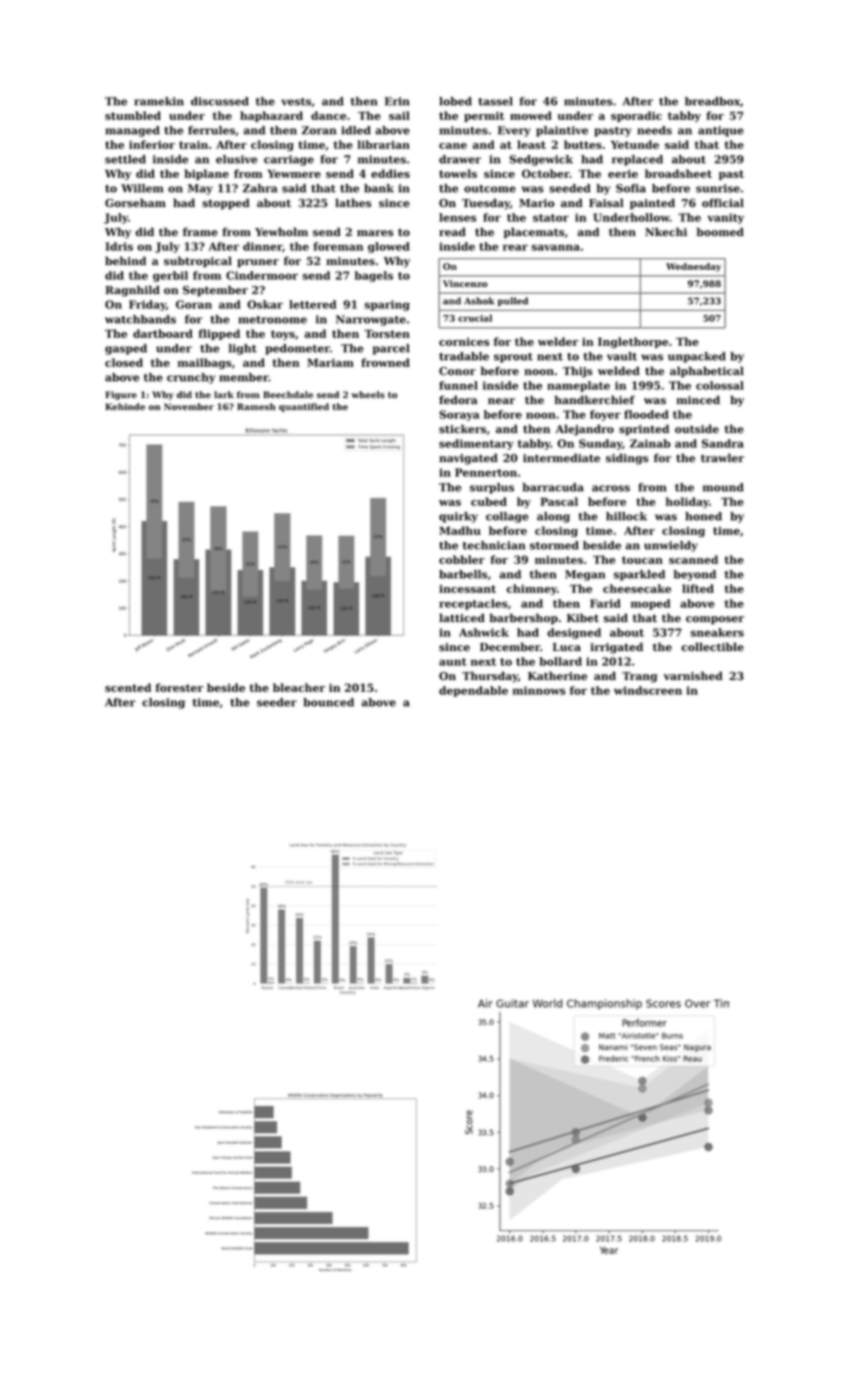 This page has height=1400, width=849. Describe the element at coordinates (458, 517) in the page. I see `quirky` at that location.
